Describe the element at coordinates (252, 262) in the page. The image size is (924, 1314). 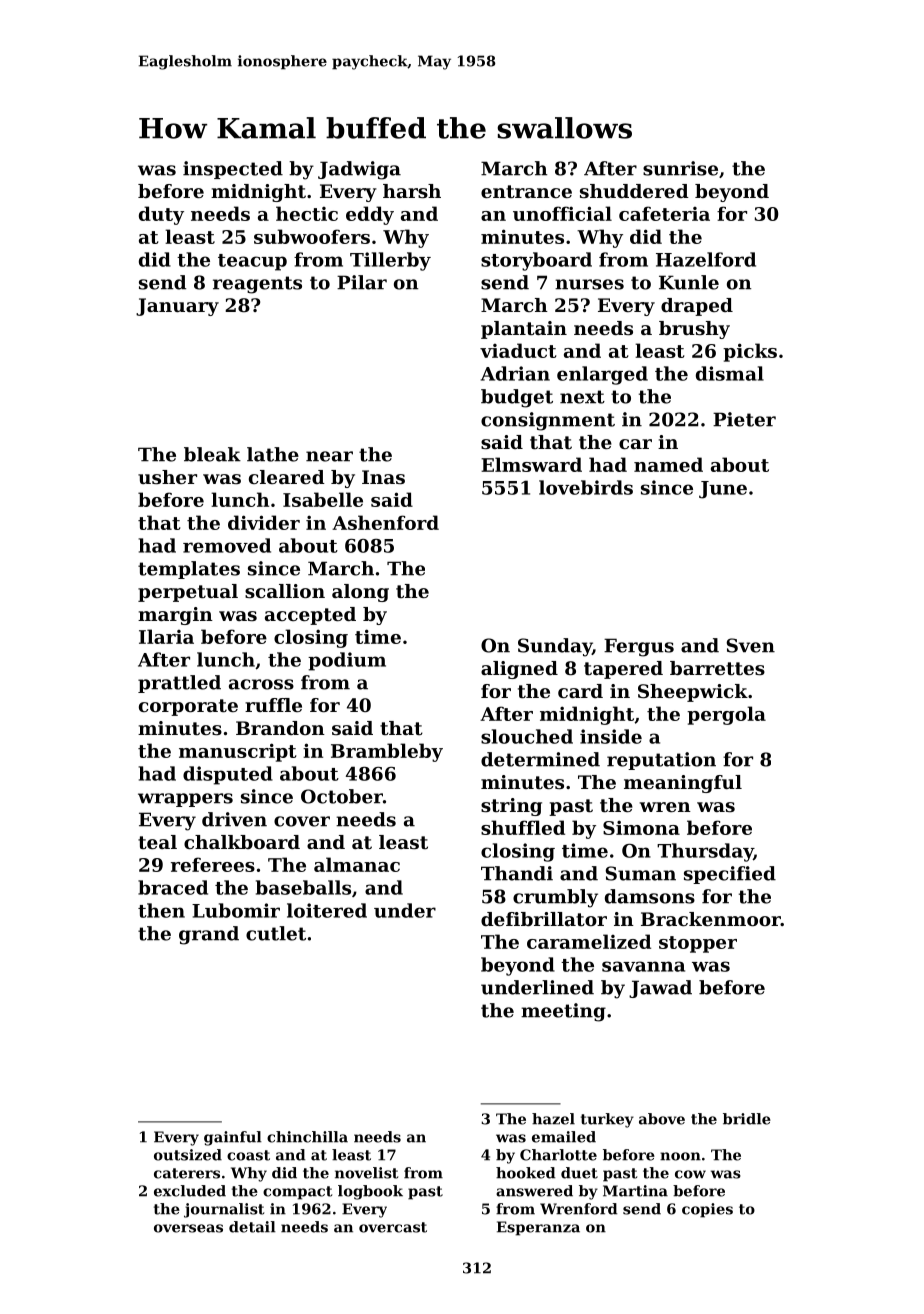
I see `teacup` at that location.
